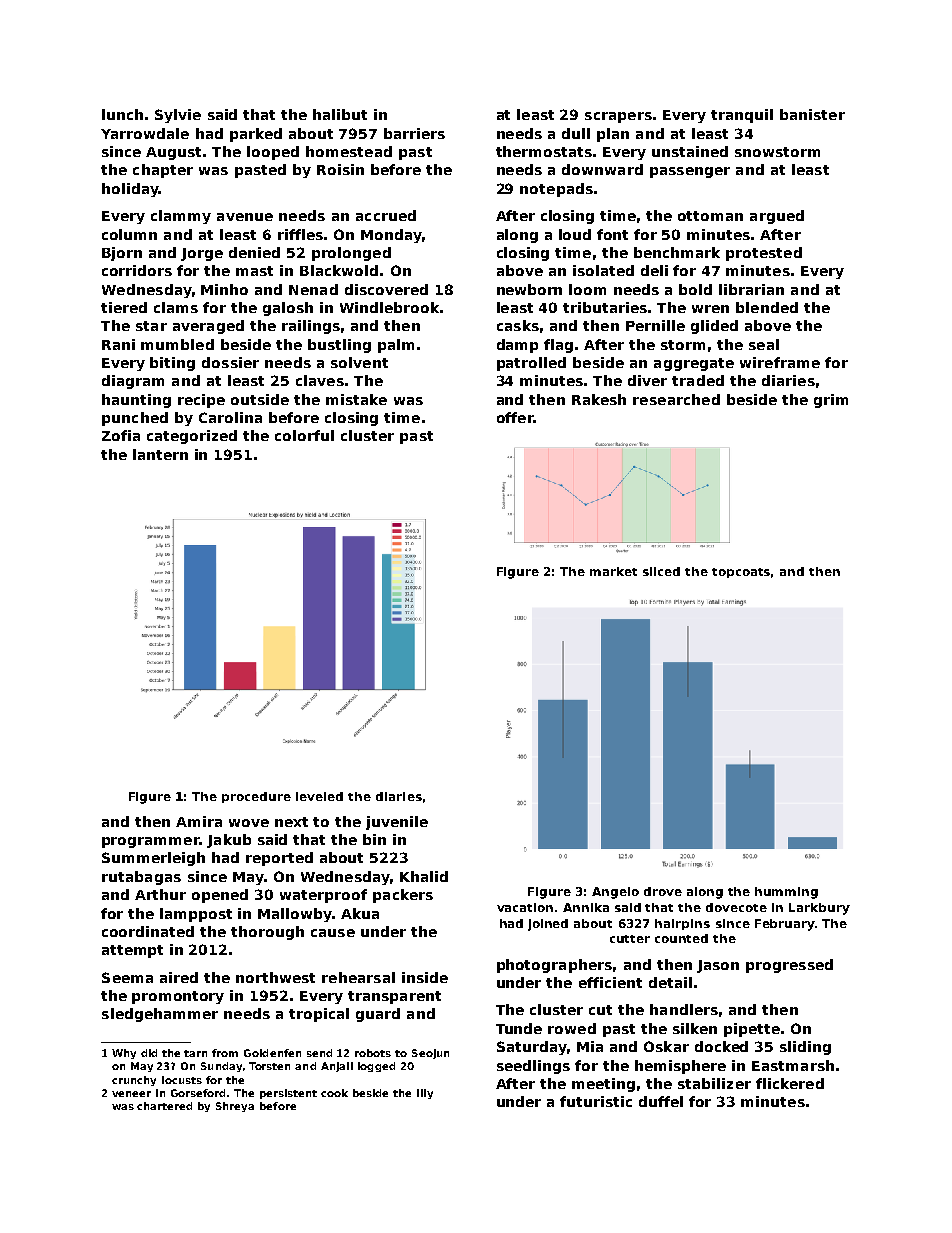 The width and height of the screenshot is (952, 1233). Describe the element at coordinates (178, 116) in the screenshot. I see `Sylvie` at that location.
